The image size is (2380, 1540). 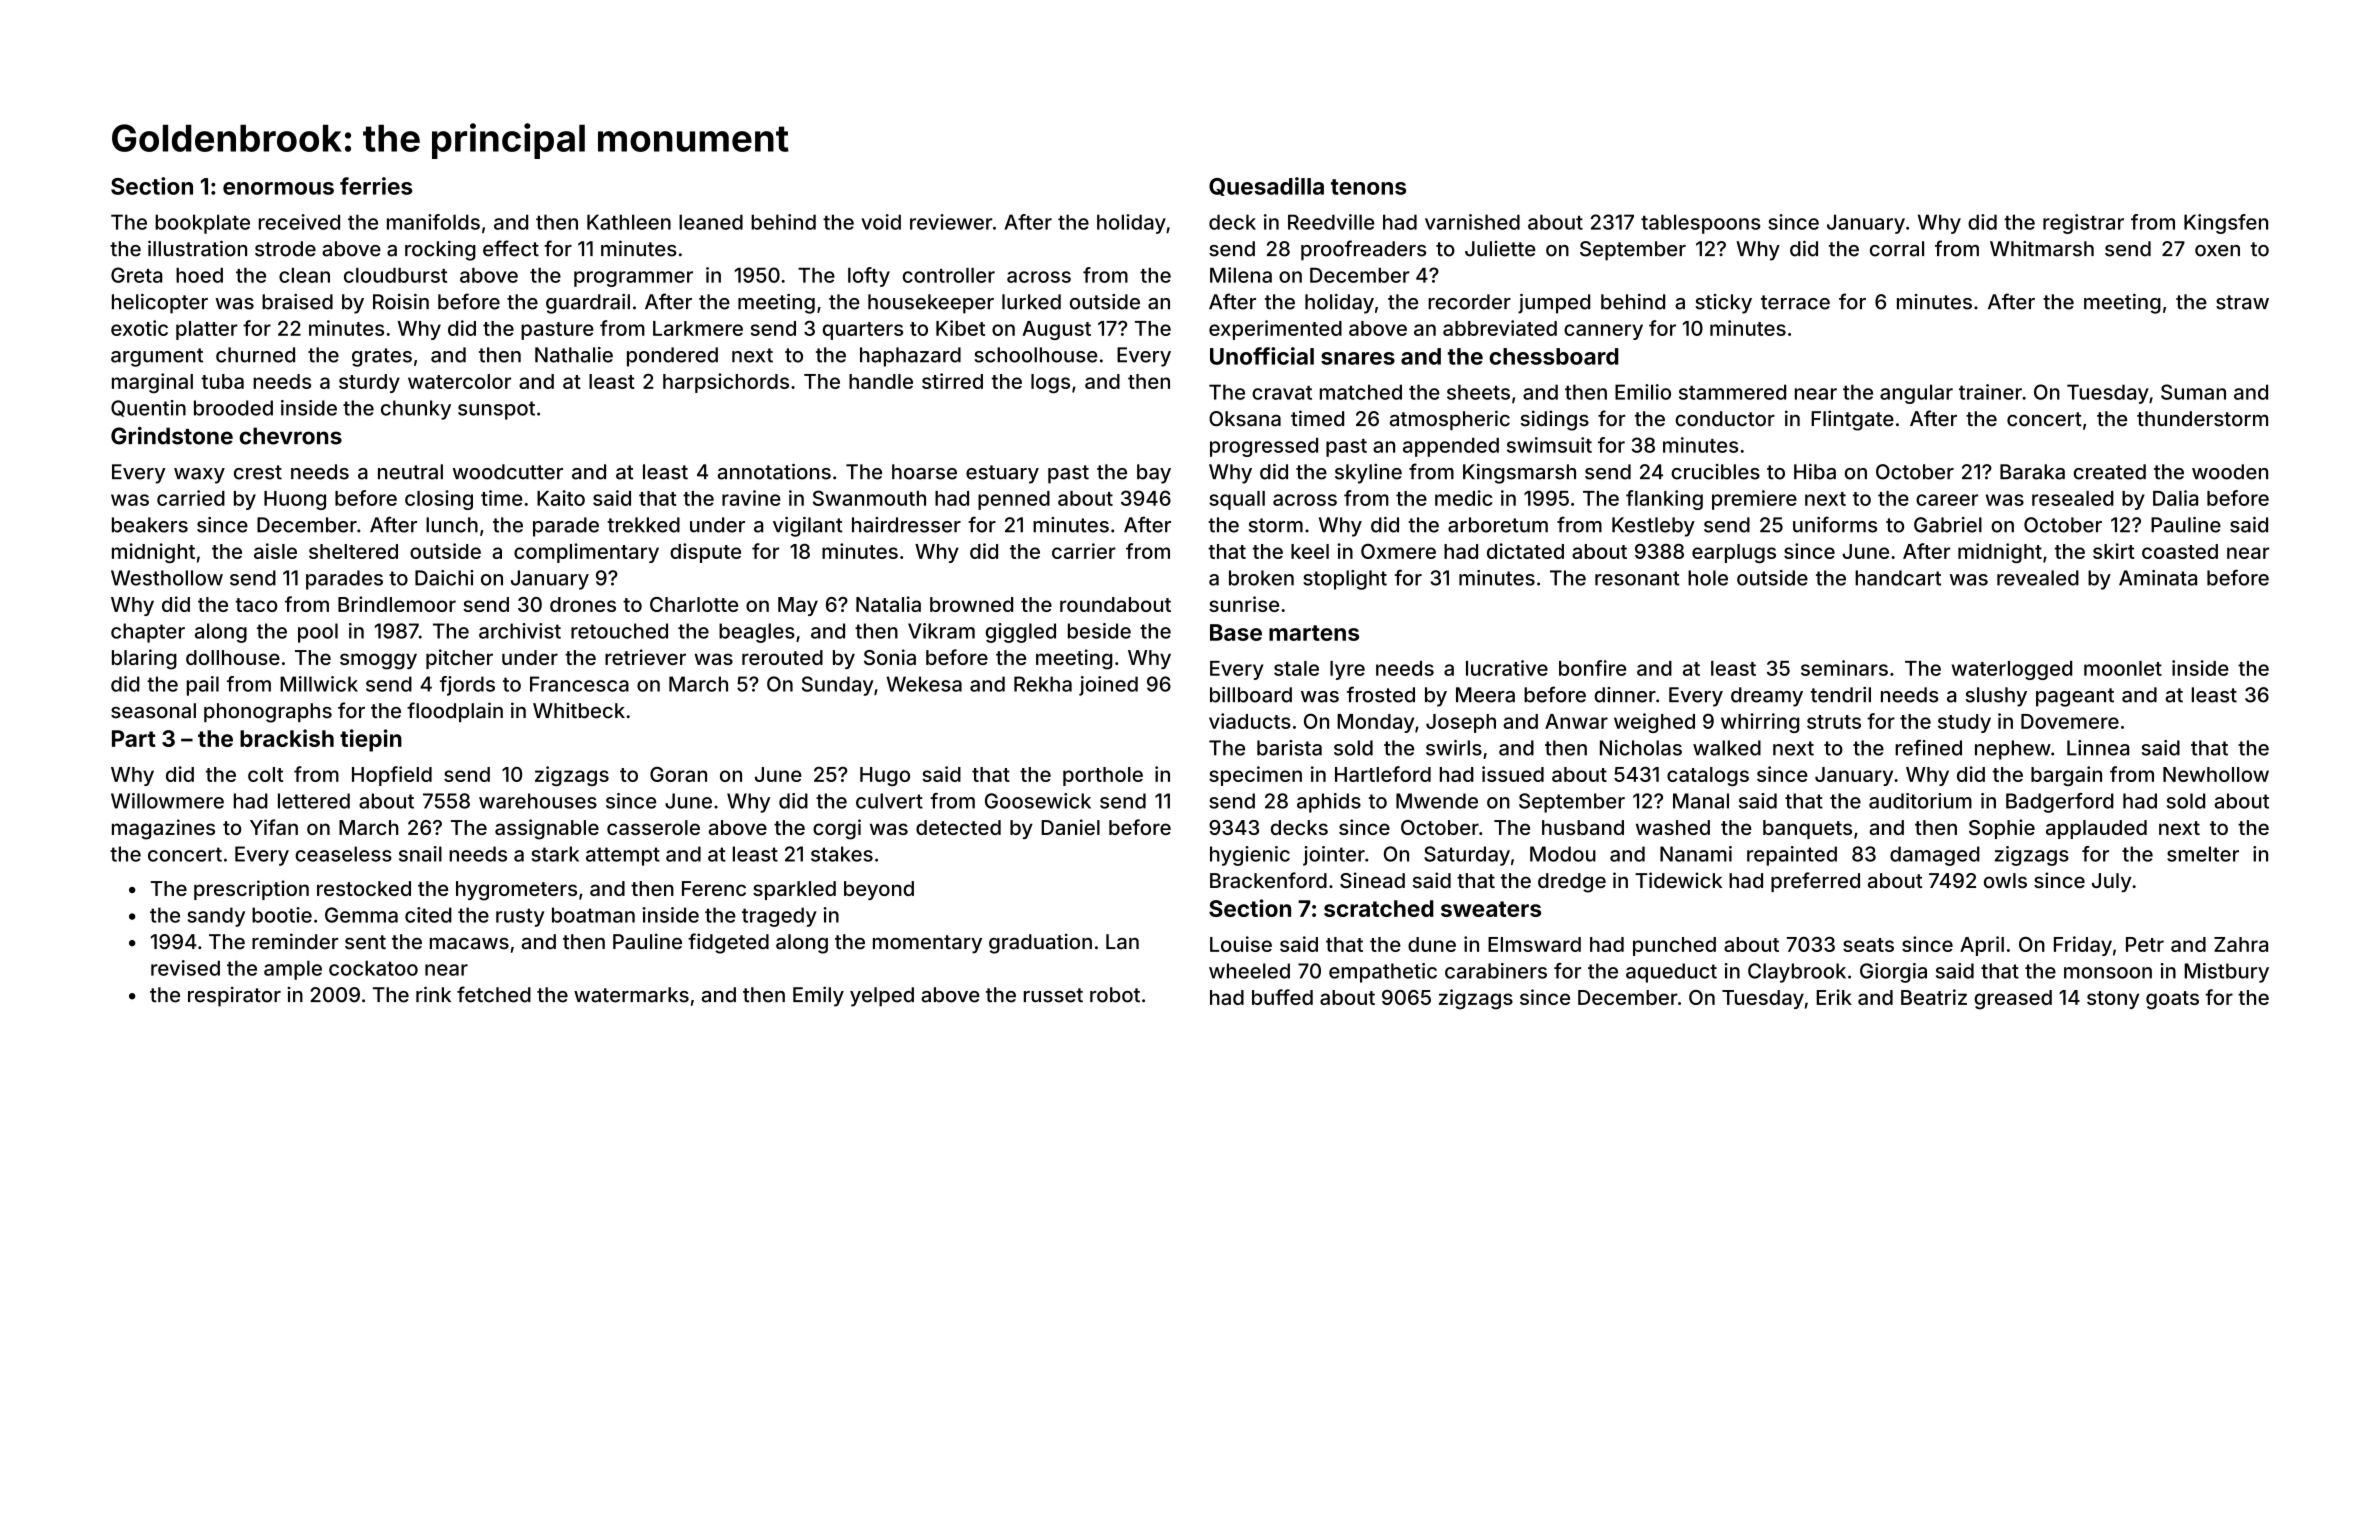 I want to click on created, so click(x=2110, y=472).
